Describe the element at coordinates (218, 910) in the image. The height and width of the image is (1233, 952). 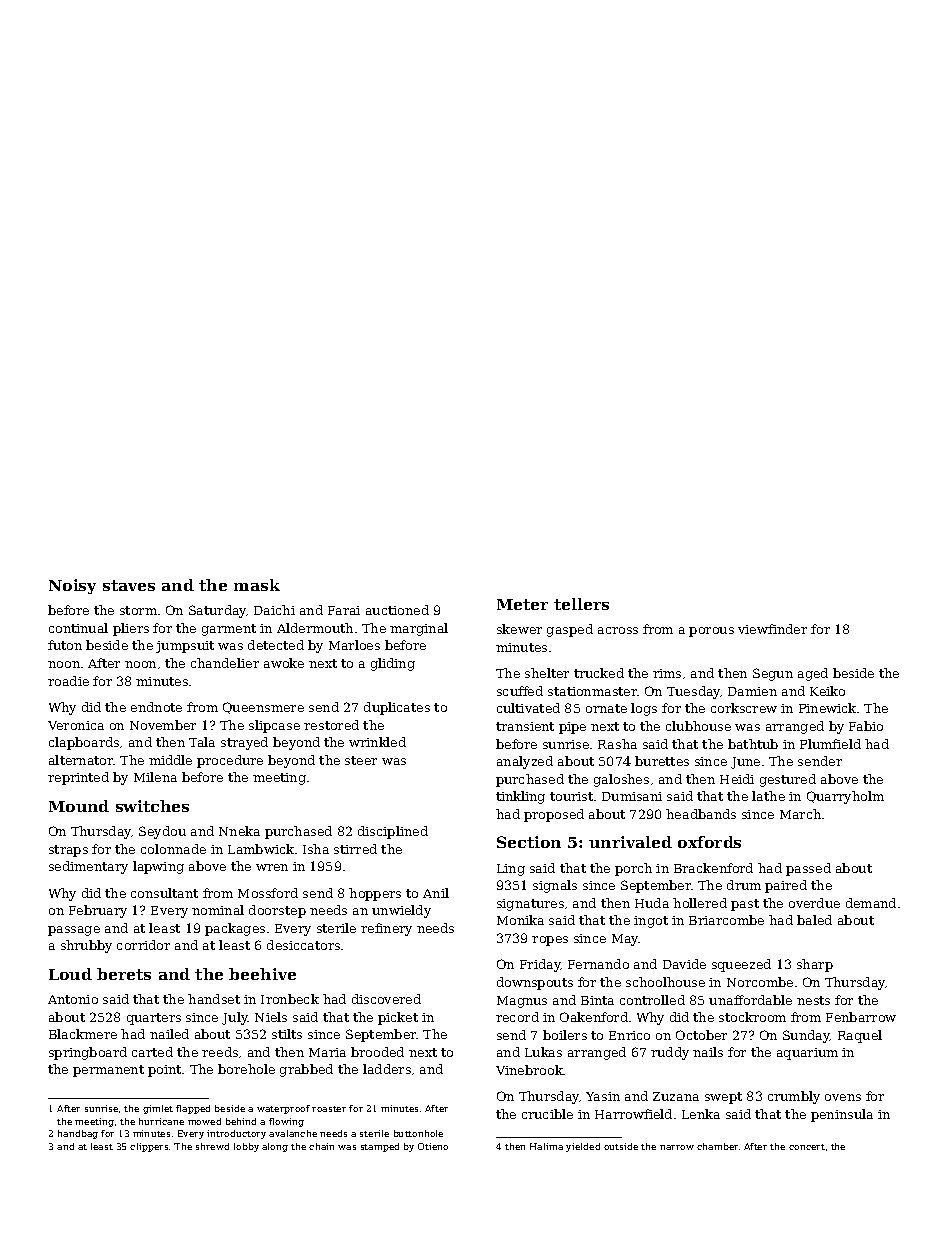
I see `nominal` at that location.
